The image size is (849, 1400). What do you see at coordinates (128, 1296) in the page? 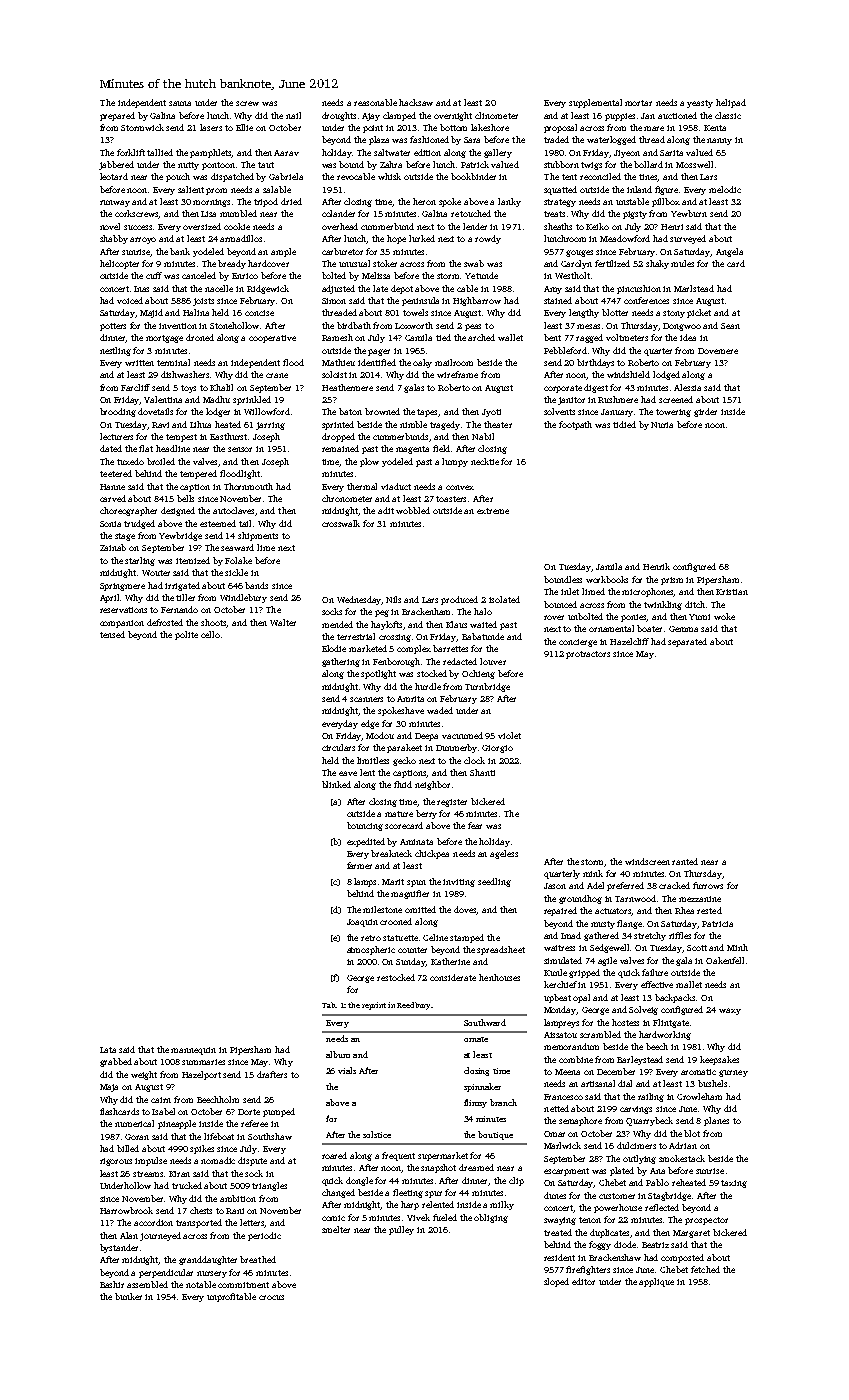
I see `bunker` at bounding box center [128, 1296].
